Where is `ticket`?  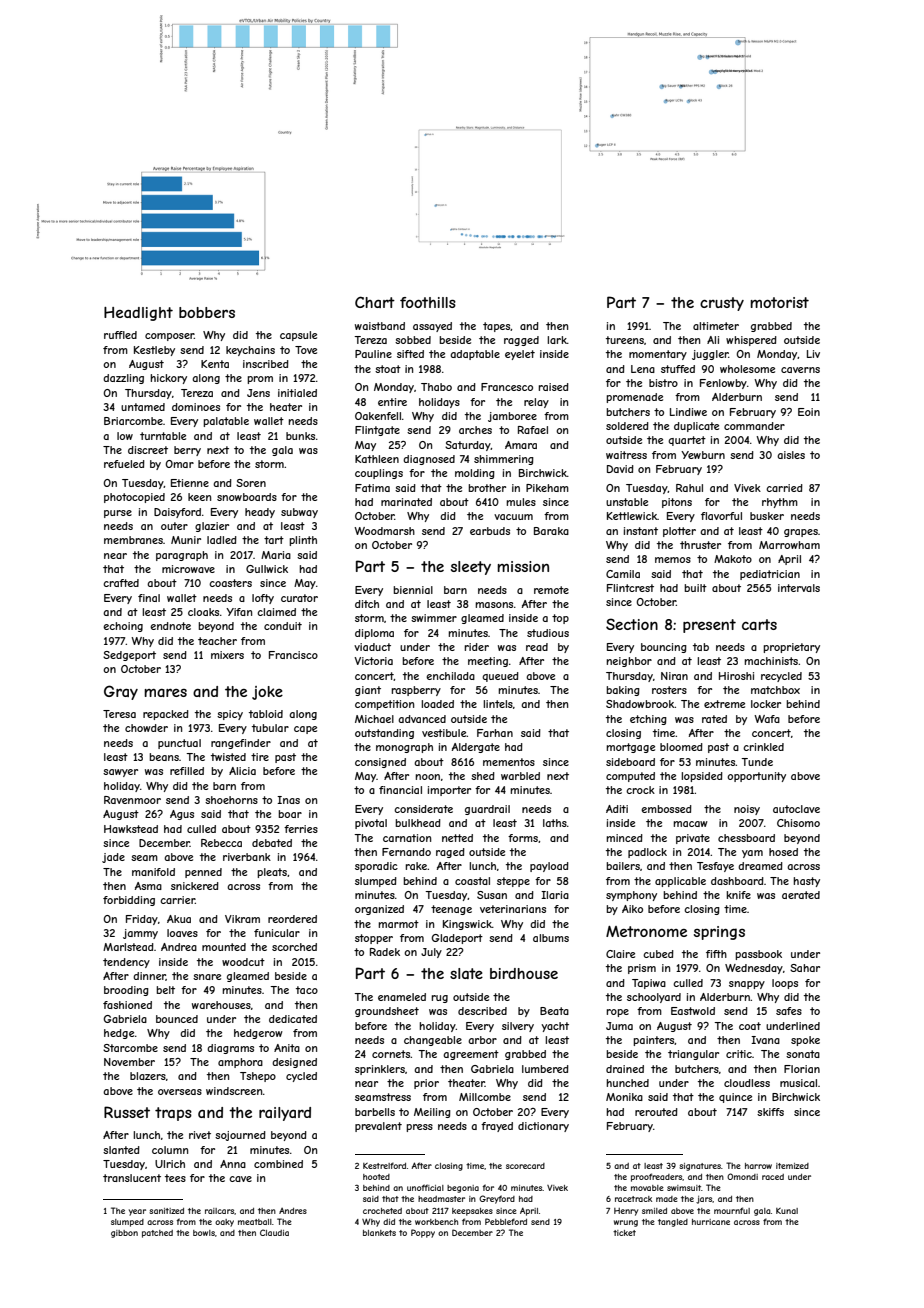
ticket is located at coordinates (624, 1233).
